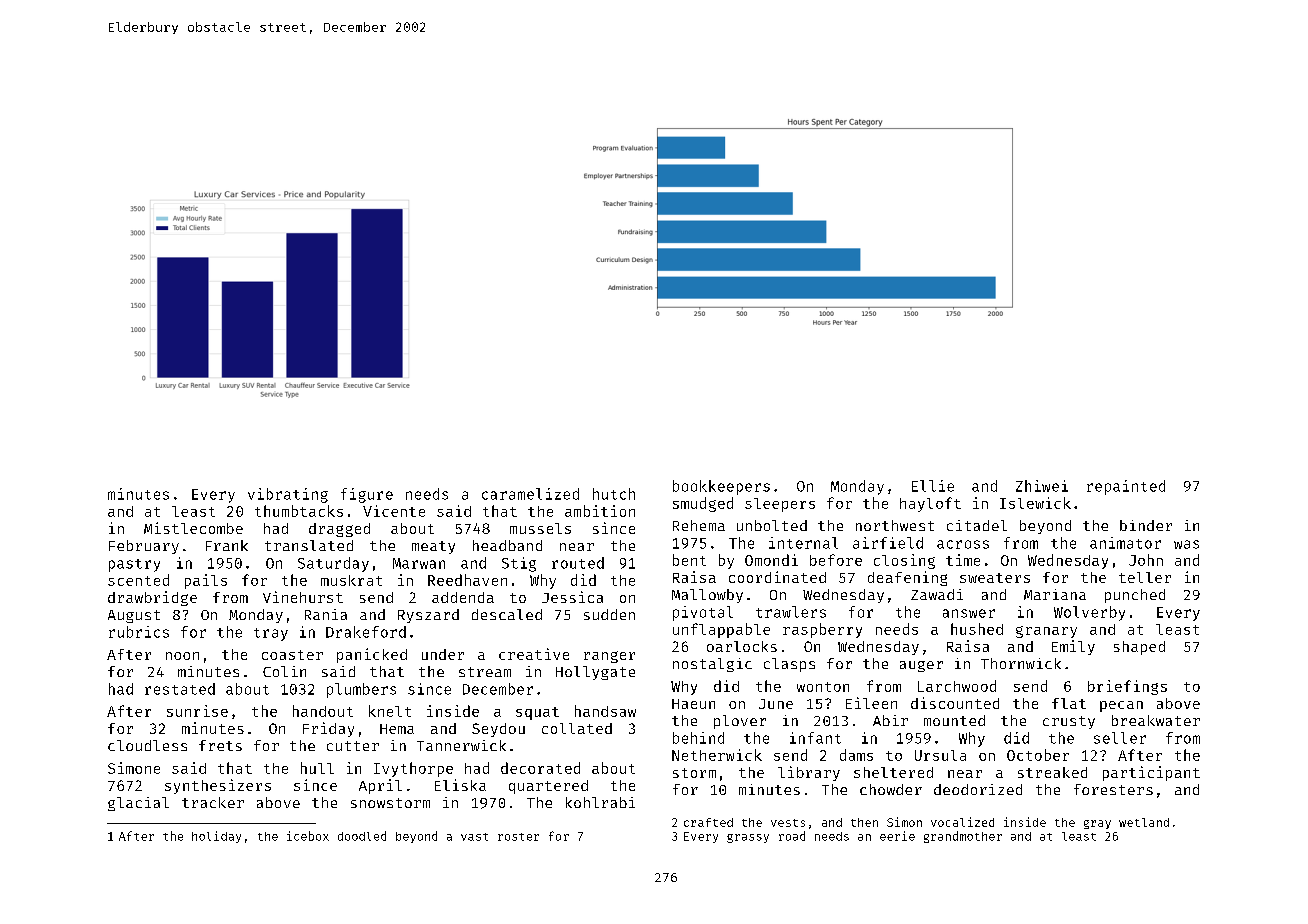  What do you see at coordinates (507, 545) in the screenshot?
I see `headband` at bounding box center [507, 545].
